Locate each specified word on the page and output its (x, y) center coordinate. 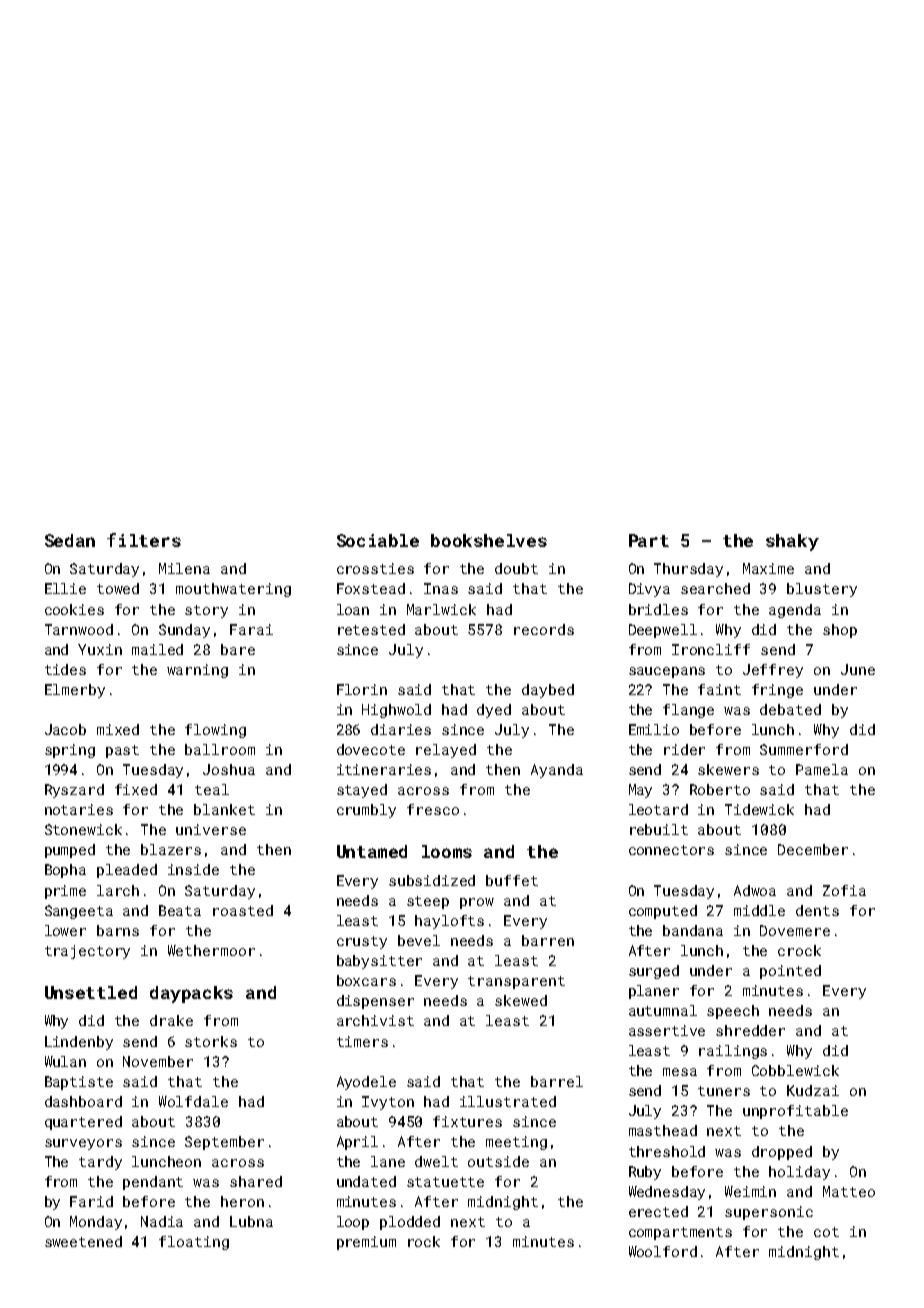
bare (238, 649)
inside (193, 869)
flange (688, 711)
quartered (83, 1123)
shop (840, 631)
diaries (401, 729)
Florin (362, 689)
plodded (410, 1223)
